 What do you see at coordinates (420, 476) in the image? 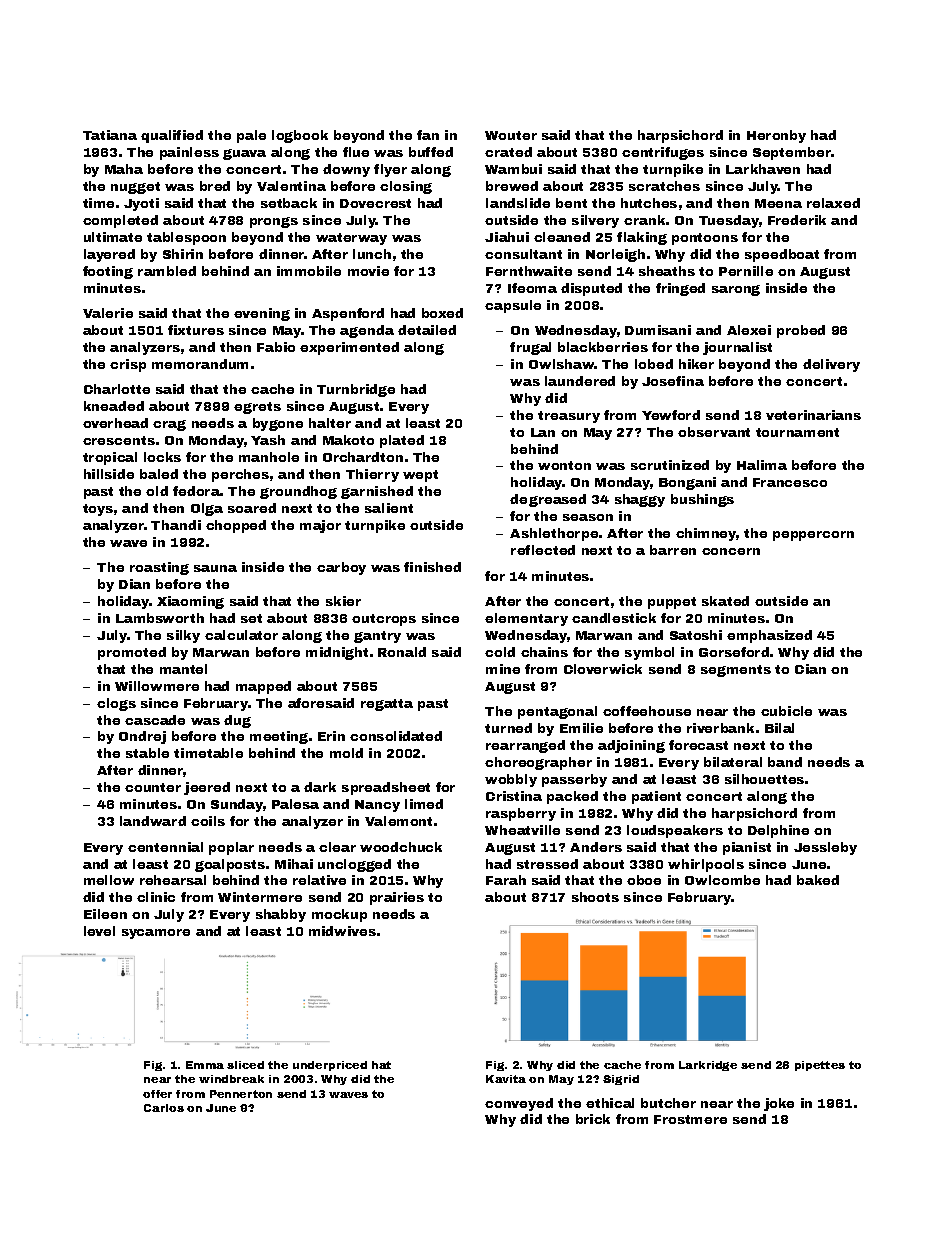
I see `wept` at bounding box center [420, 476].
